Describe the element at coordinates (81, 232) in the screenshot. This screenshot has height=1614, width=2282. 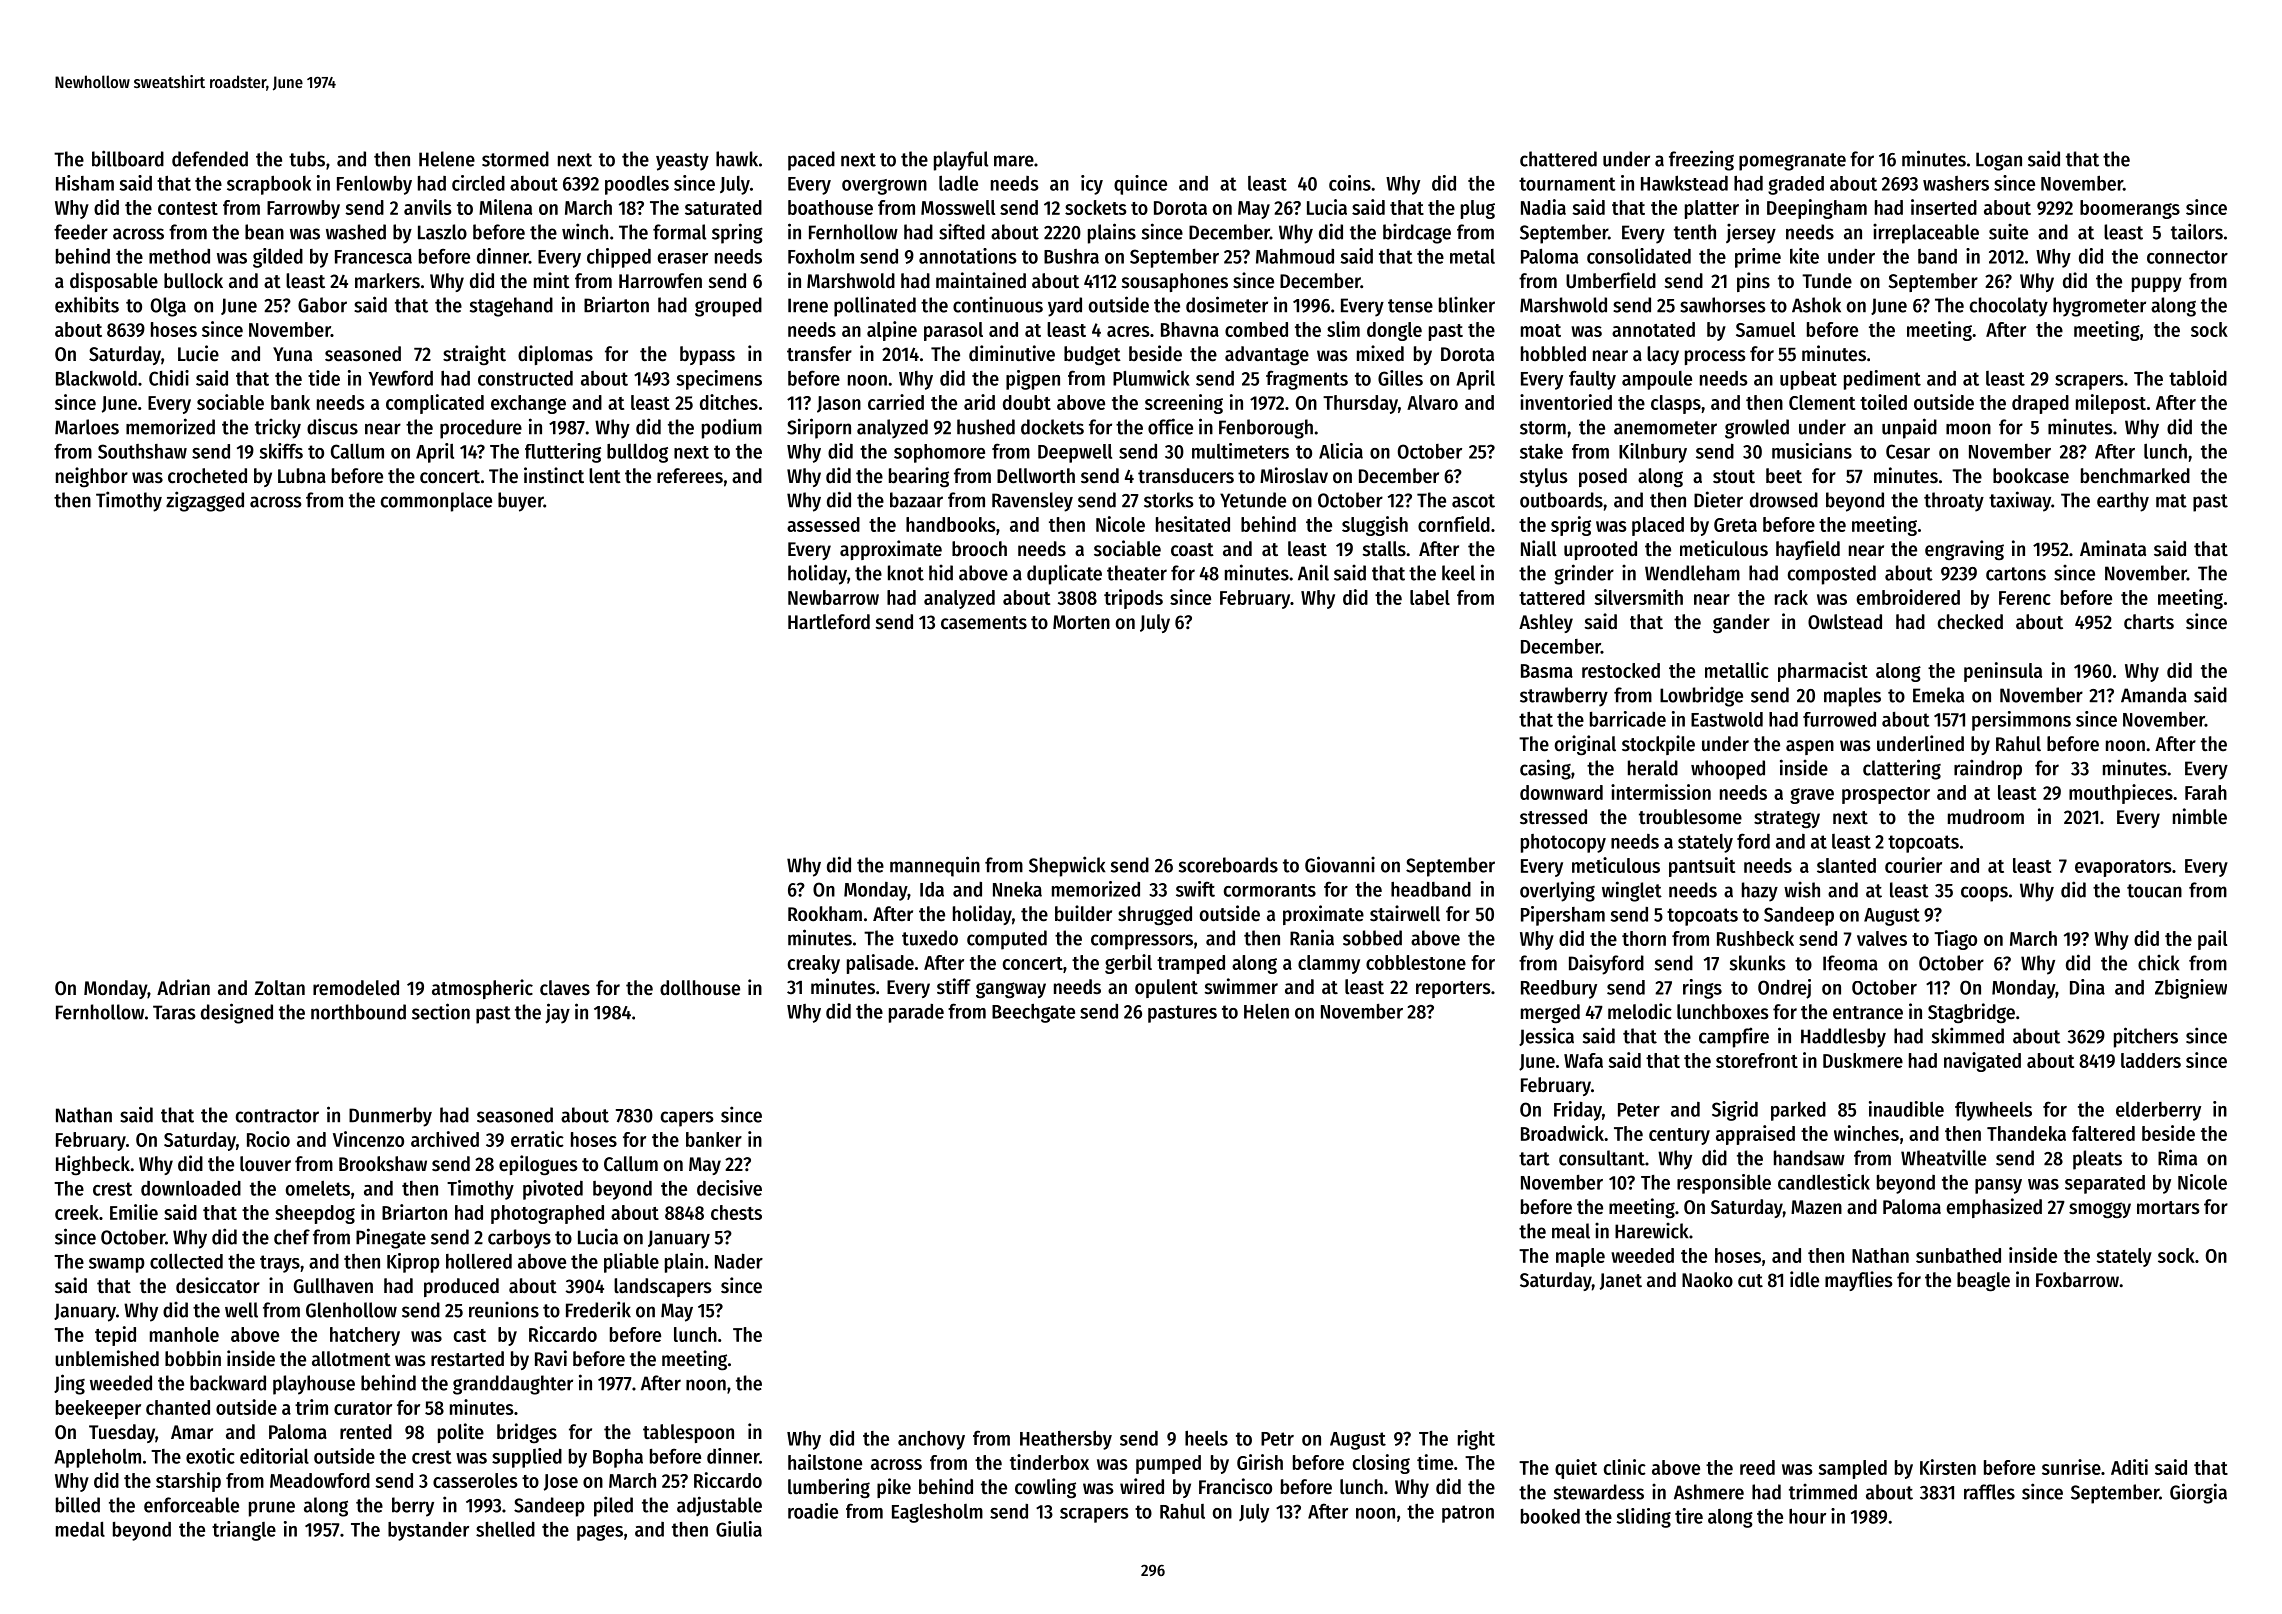
I see `feeder` at that location.
